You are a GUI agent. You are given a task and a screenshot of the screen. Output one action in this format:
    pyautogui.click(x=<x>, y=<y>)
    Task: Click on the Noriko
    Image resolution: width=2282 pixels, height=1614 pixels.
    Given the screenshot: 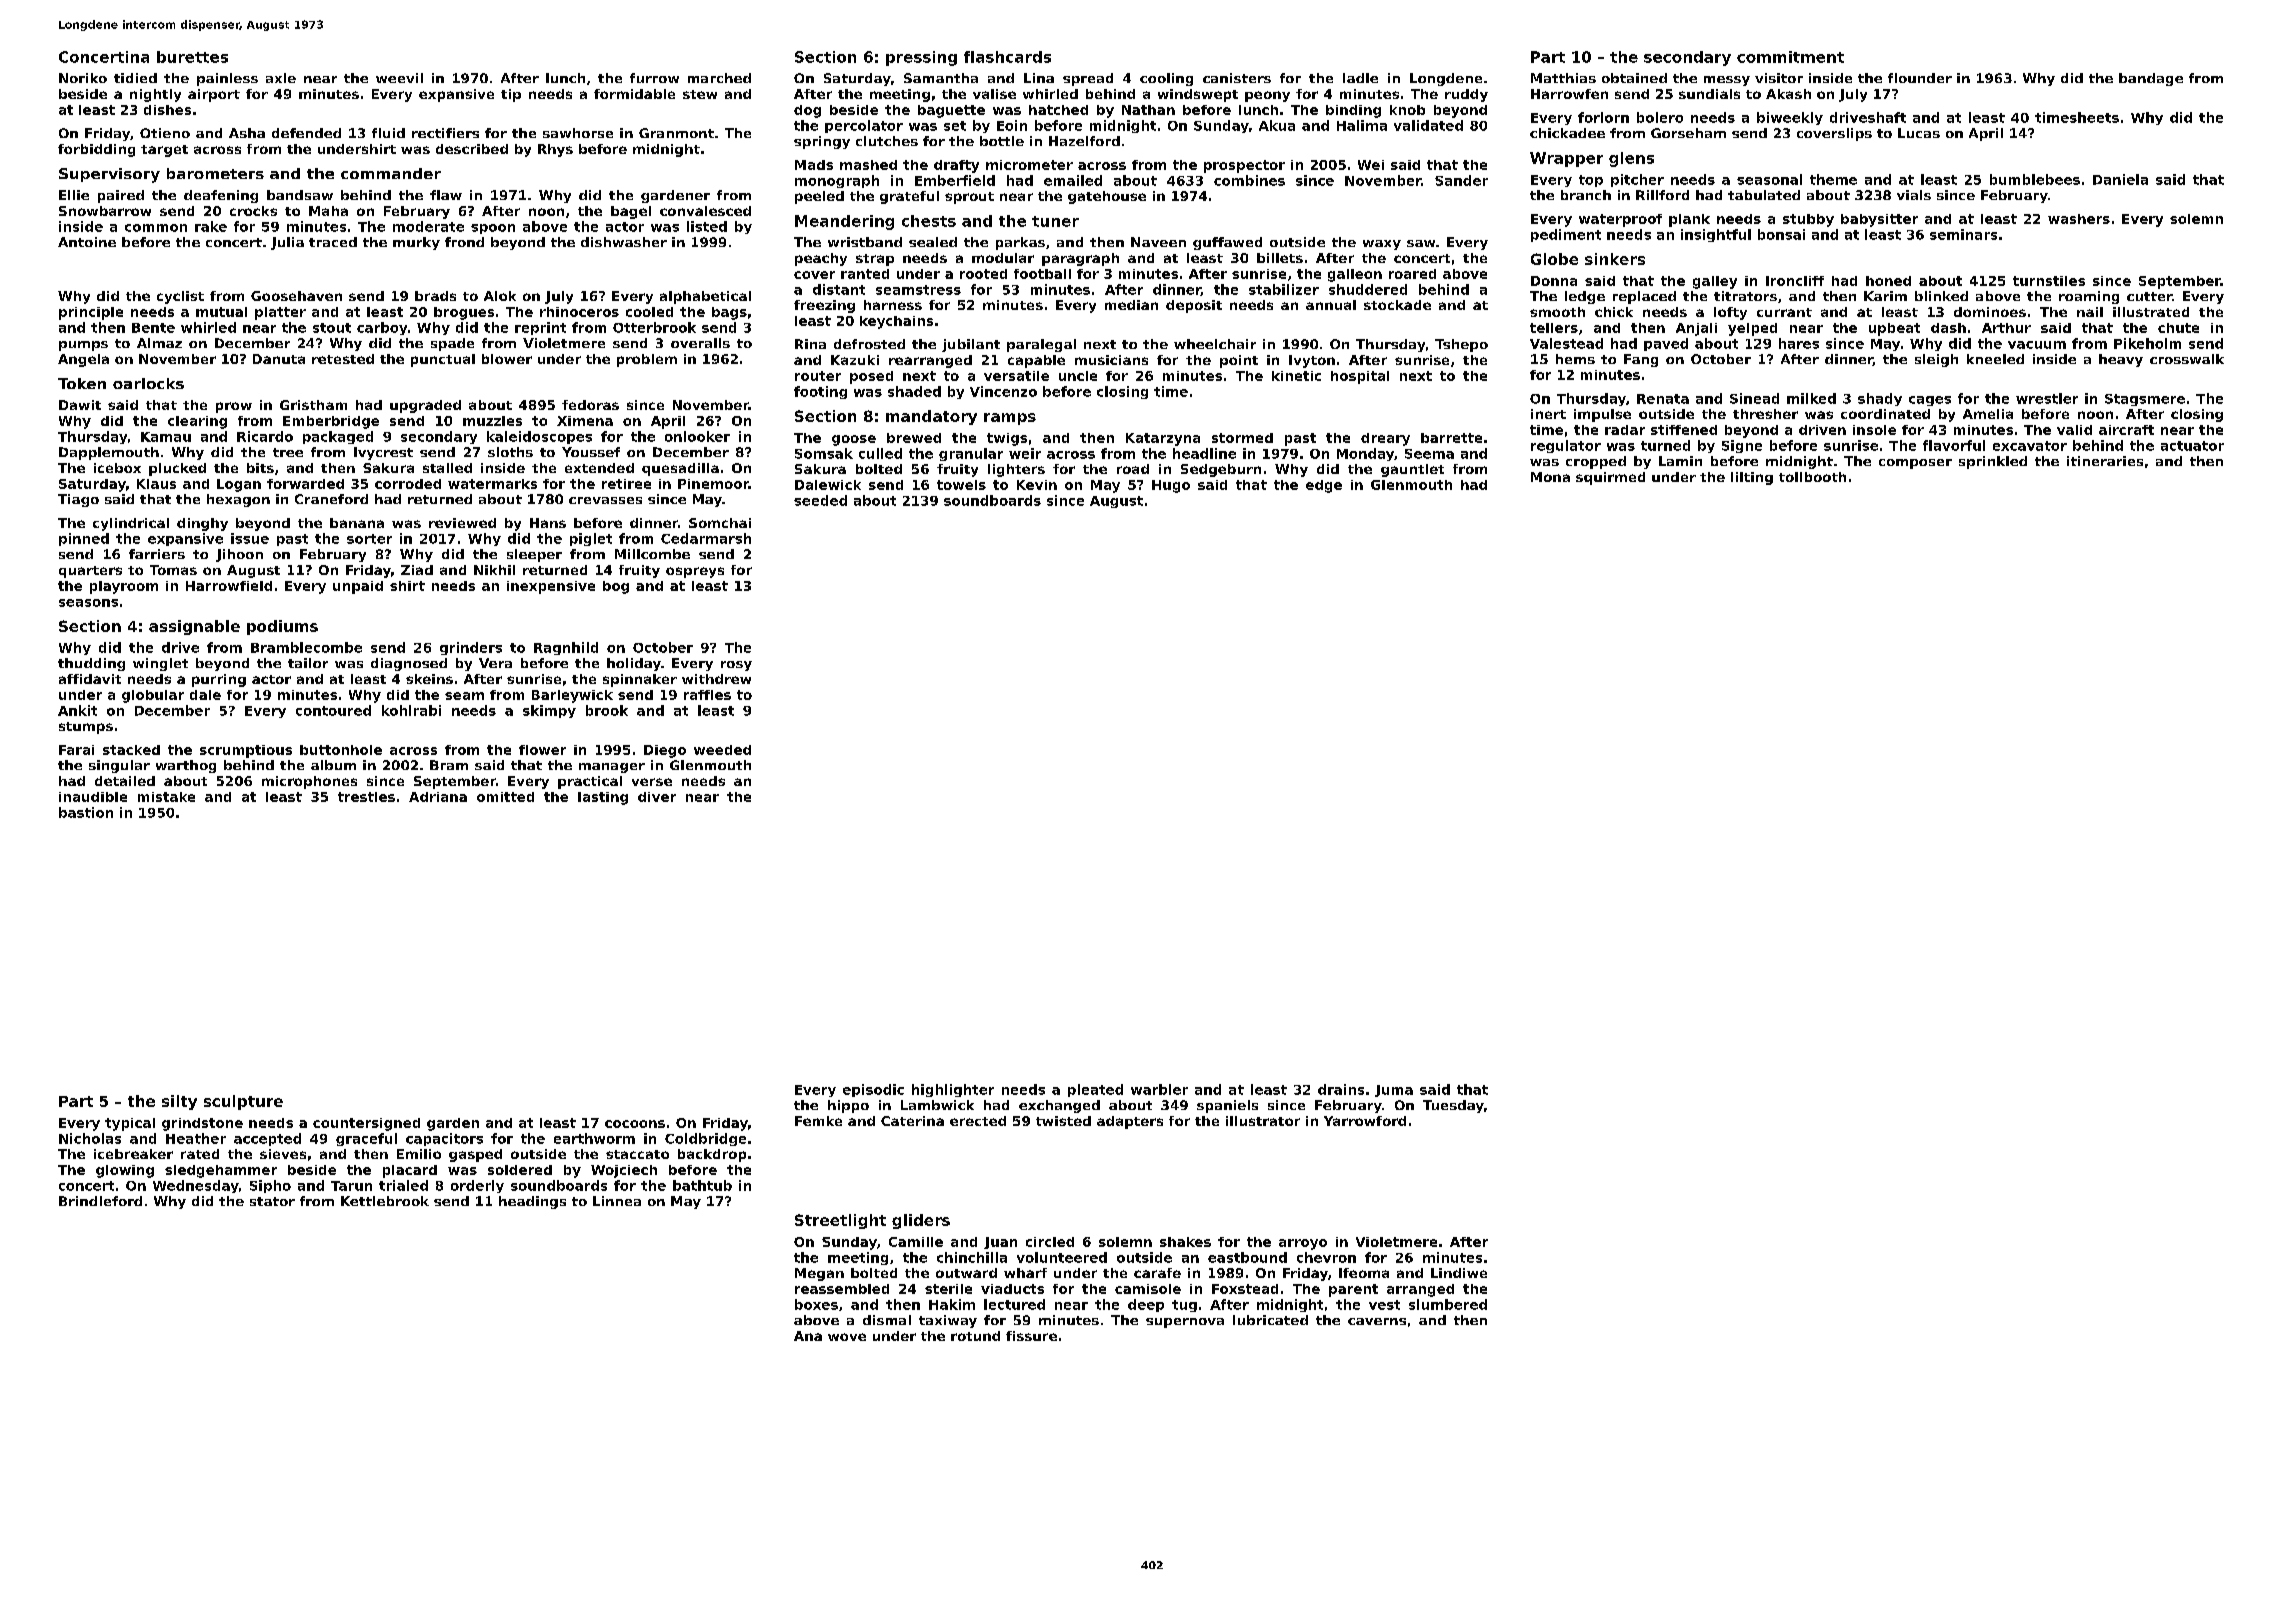 What is the action you would take?
    pyautogui.click(x=83, y=78)
